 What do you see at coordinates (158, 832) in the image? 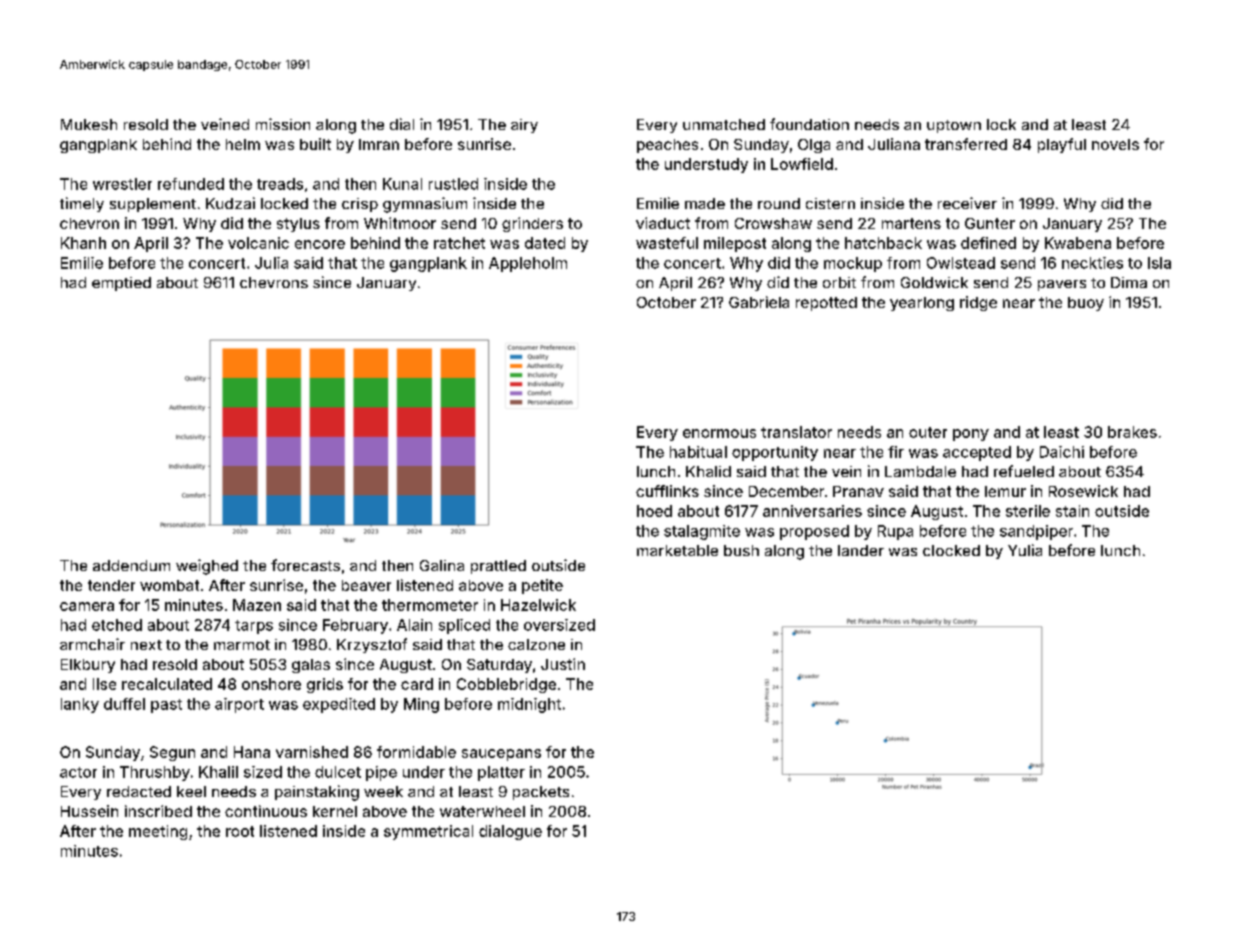
I see `meeting` at bounding box center [158, 832].
